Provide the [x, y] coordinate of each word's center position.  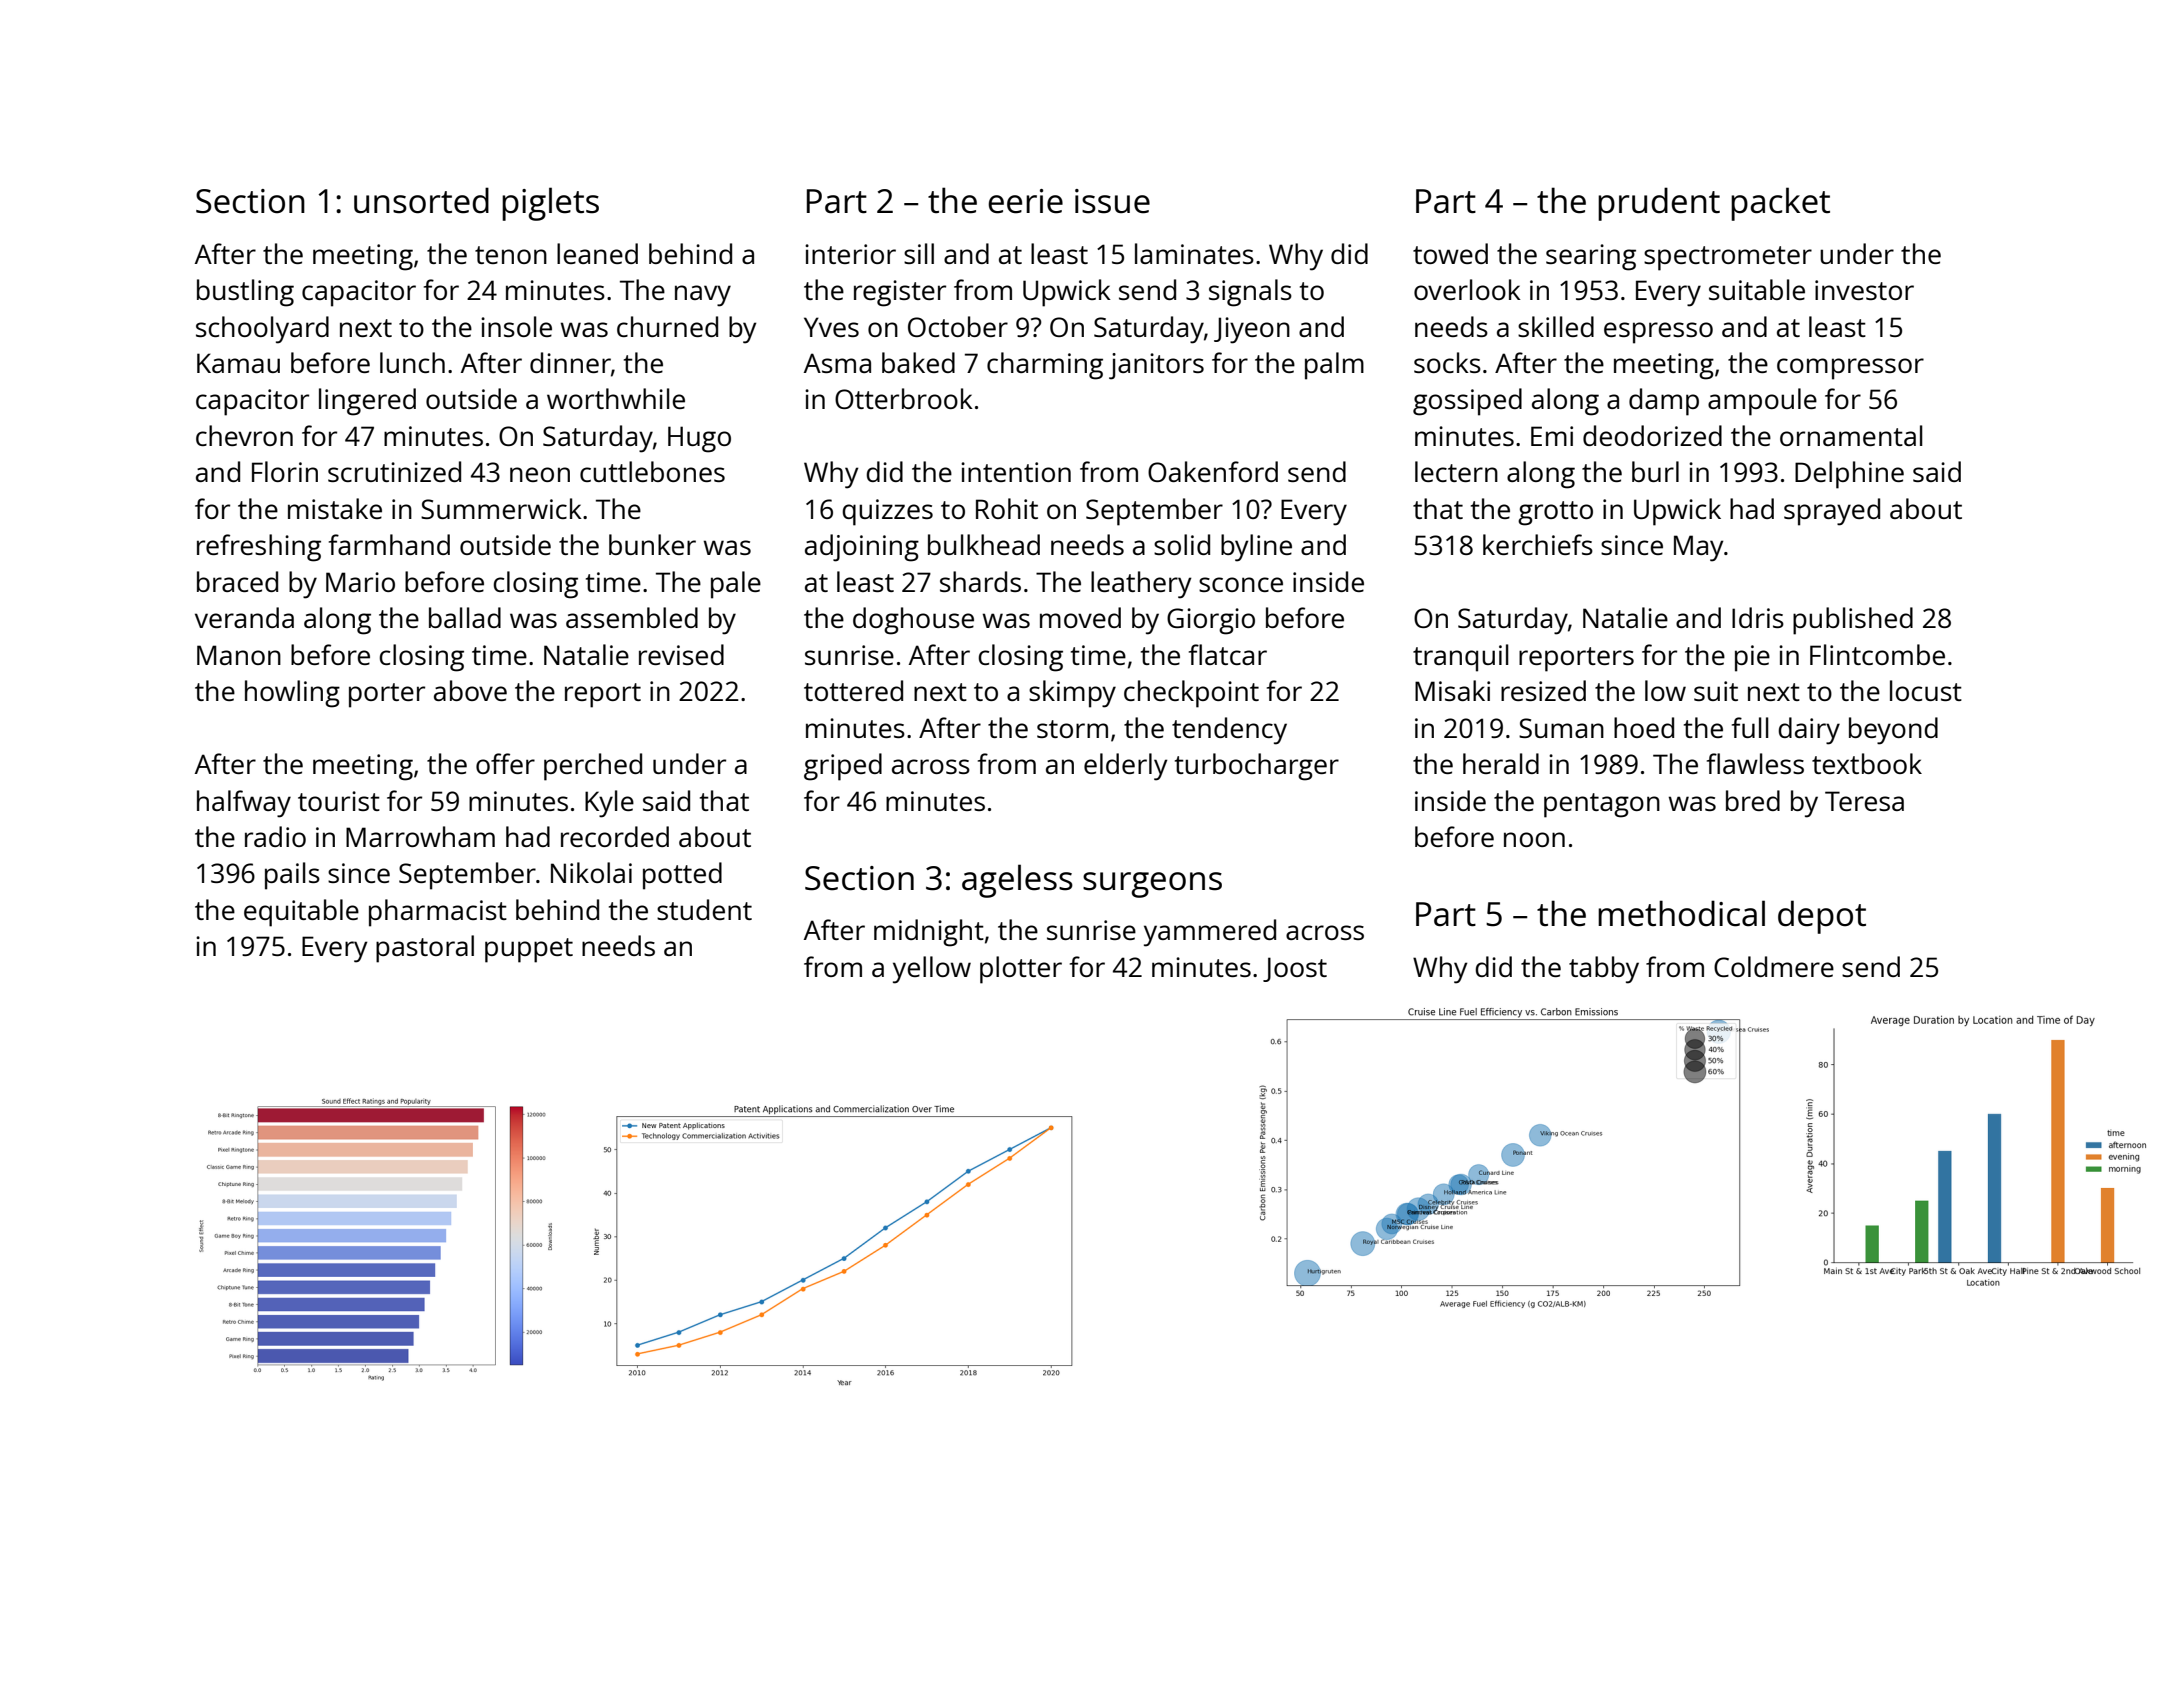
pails [292, 876]
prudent [1659, 204]
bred [1753, 800]
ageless [1017, 881]
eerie [1025, 201]
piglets [550, 204]
